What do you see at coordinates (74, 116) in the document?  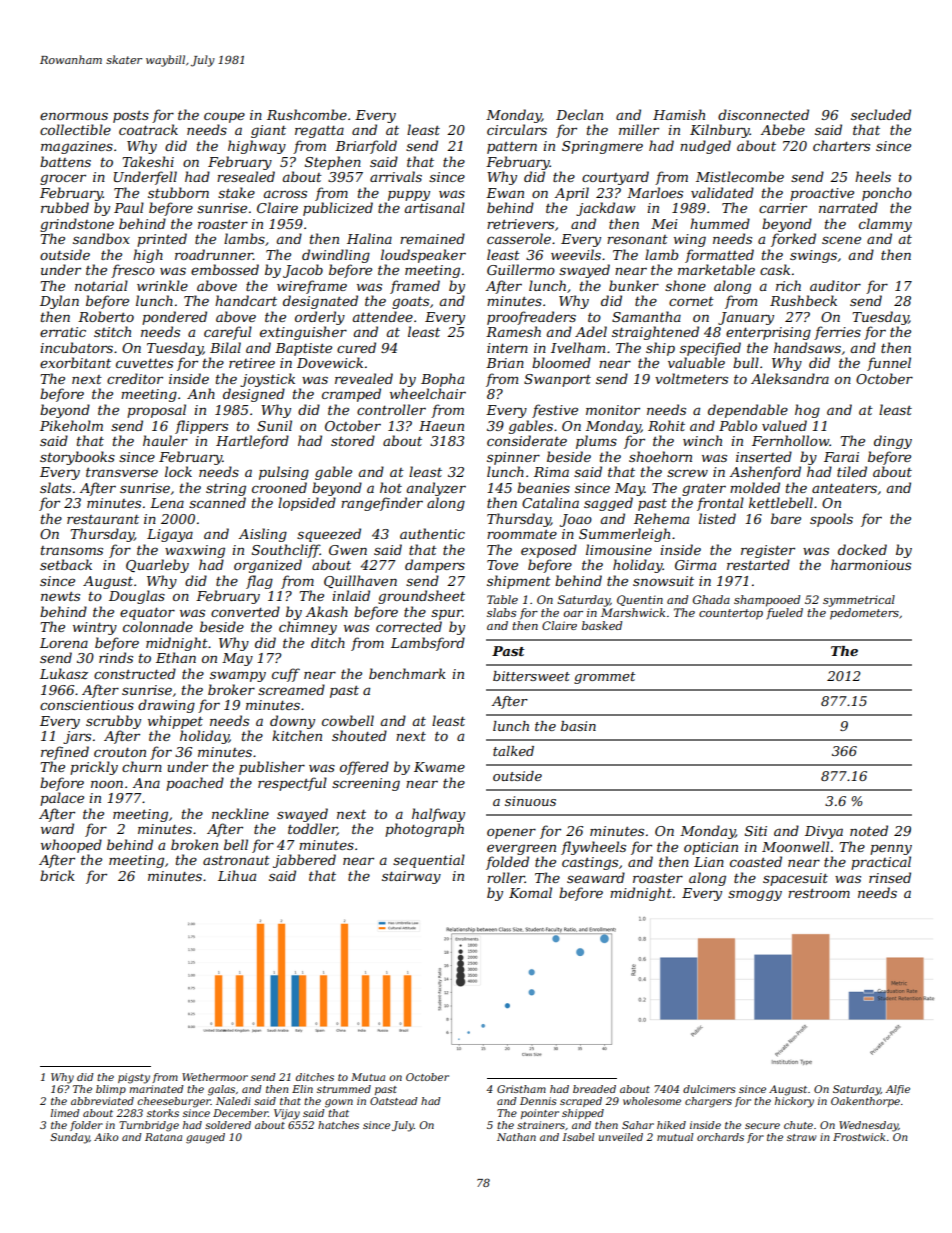 I see `enormous` at bounding box center [74, 116].
